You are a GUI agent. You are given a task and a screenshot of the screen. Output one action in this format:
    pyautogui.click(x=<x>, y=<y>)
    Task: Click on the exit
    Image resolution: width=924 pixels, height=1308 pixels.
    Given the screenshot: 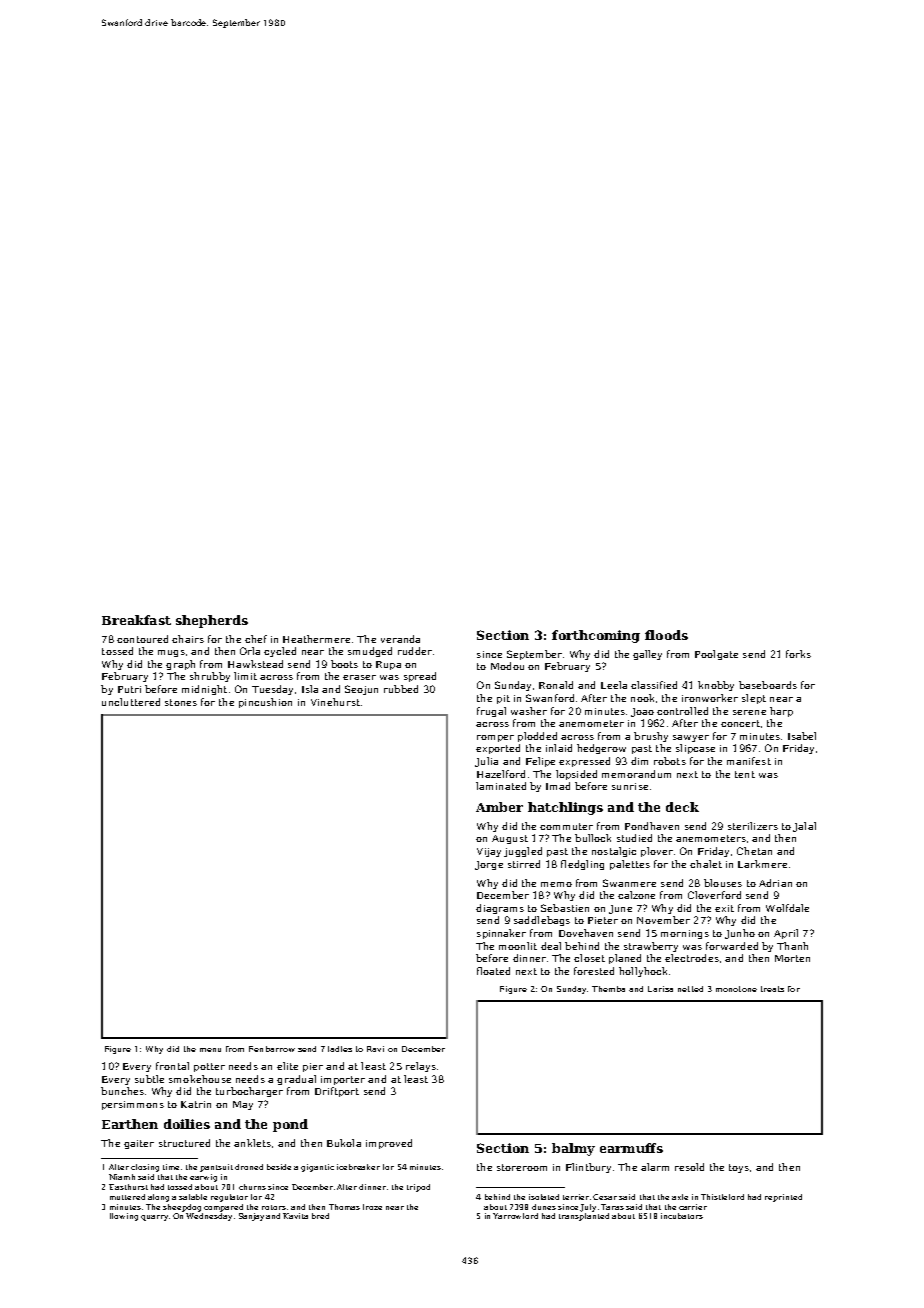 What is the action you would take?
    pyautogui.click(x=724, y=908)
